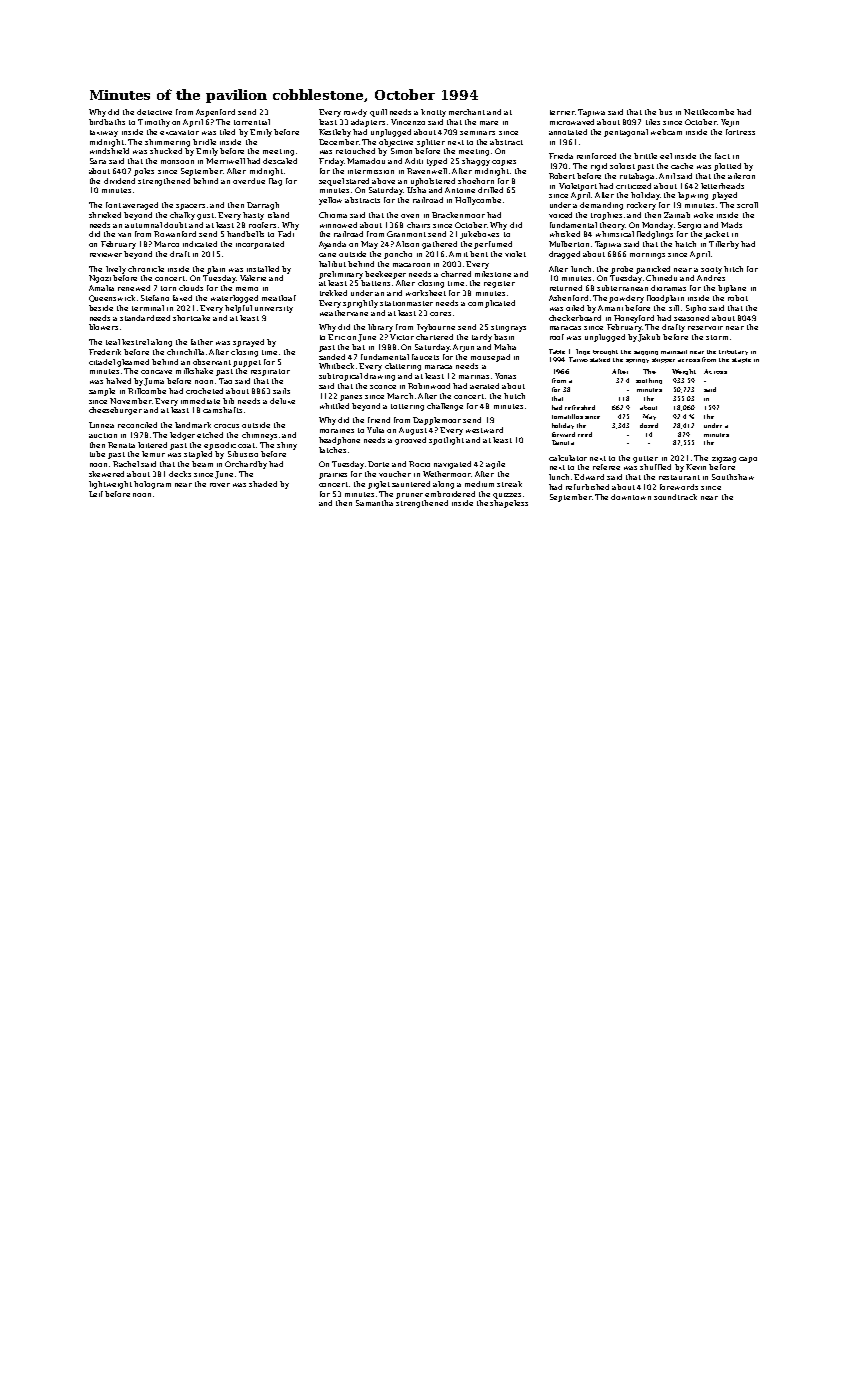  What do you see at coordinates (374, 503) in the page?
I see `Samantha` at bounding box center [374, 503].
